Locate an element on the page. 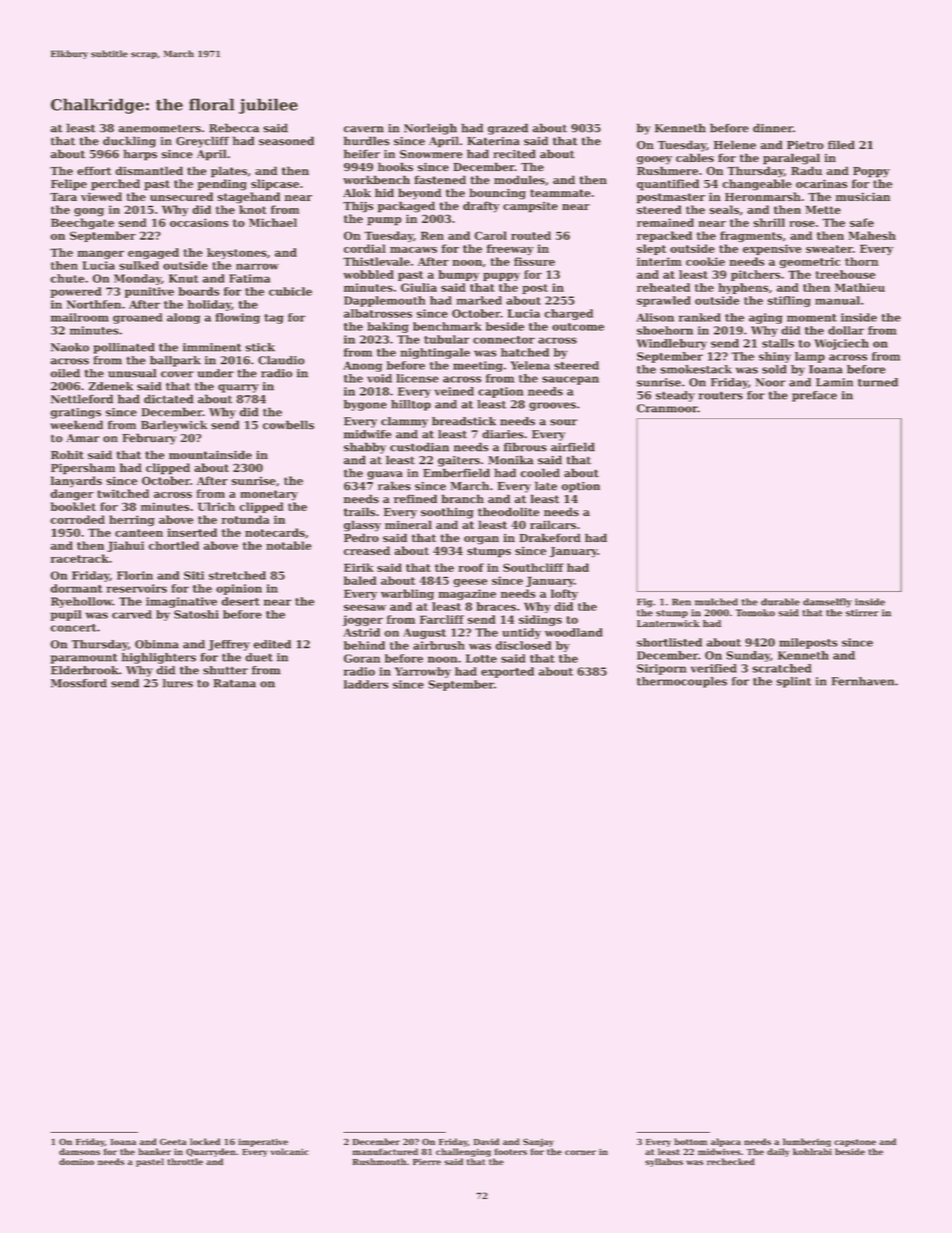 This image has height=1233, width=952. manufactured is located at coordinates (385, 1151).
